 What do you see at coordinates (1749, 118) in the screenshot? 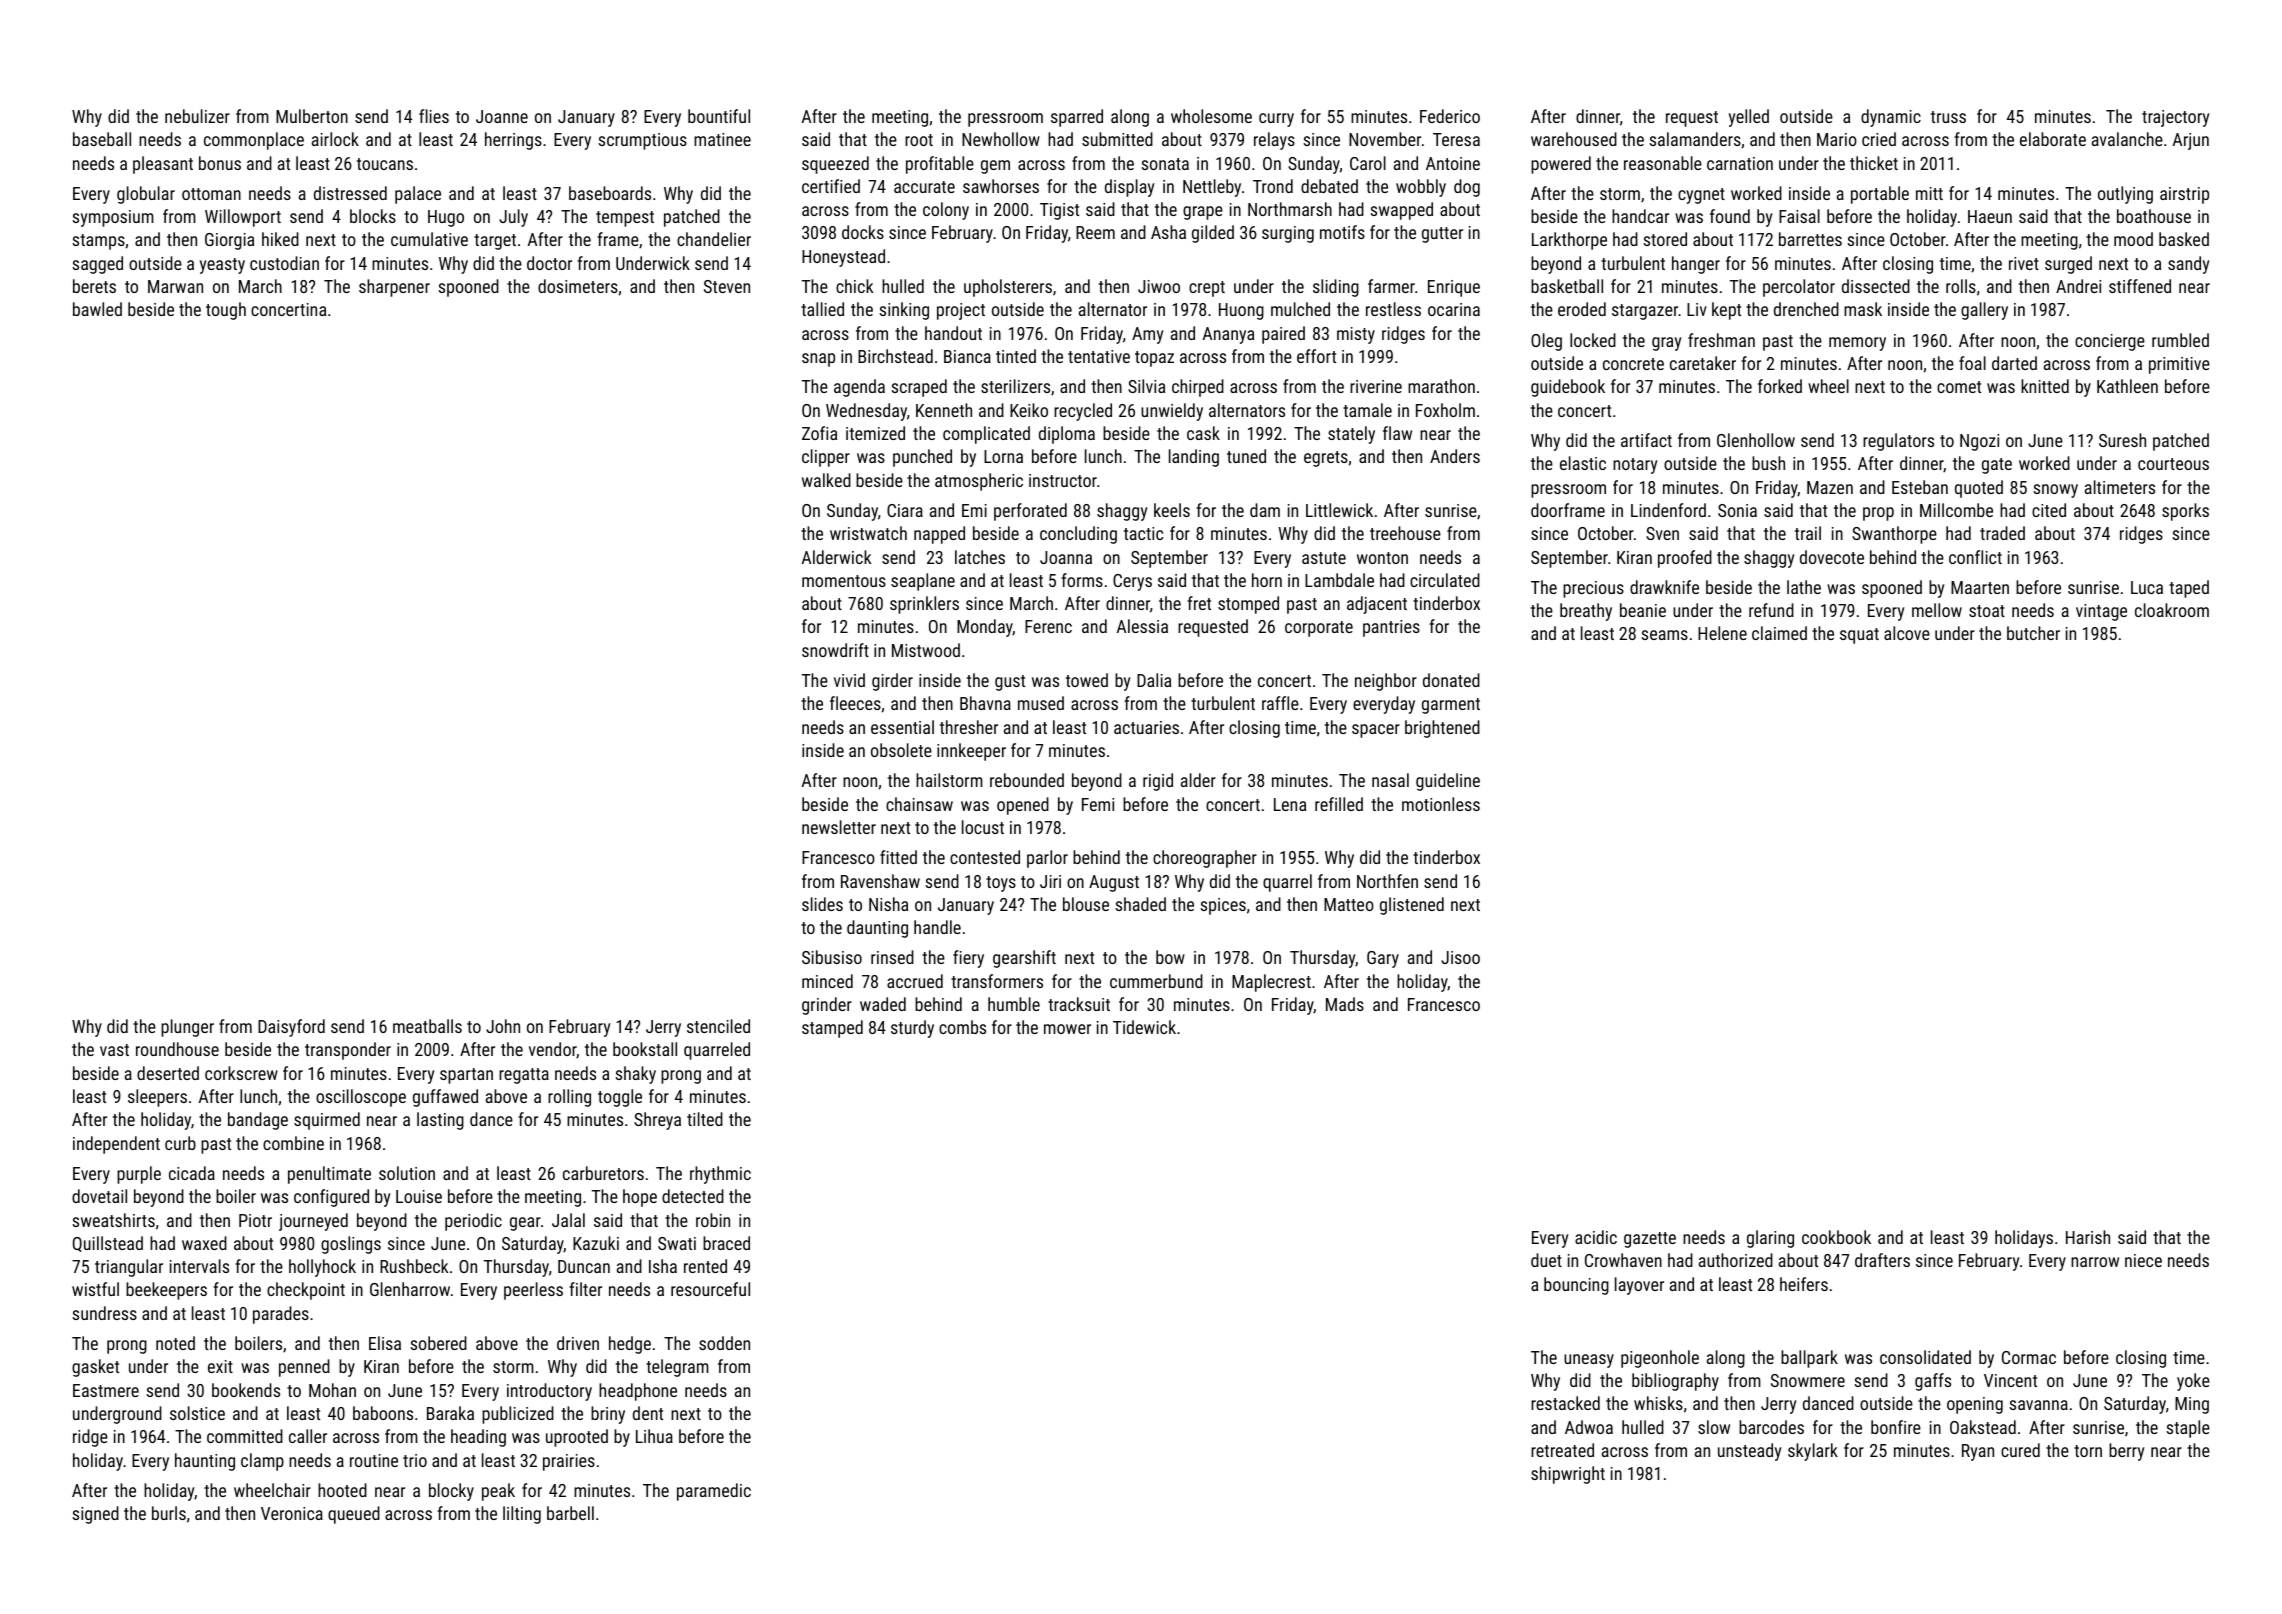
I see `yelled` at bounding box center [1749, 118].
